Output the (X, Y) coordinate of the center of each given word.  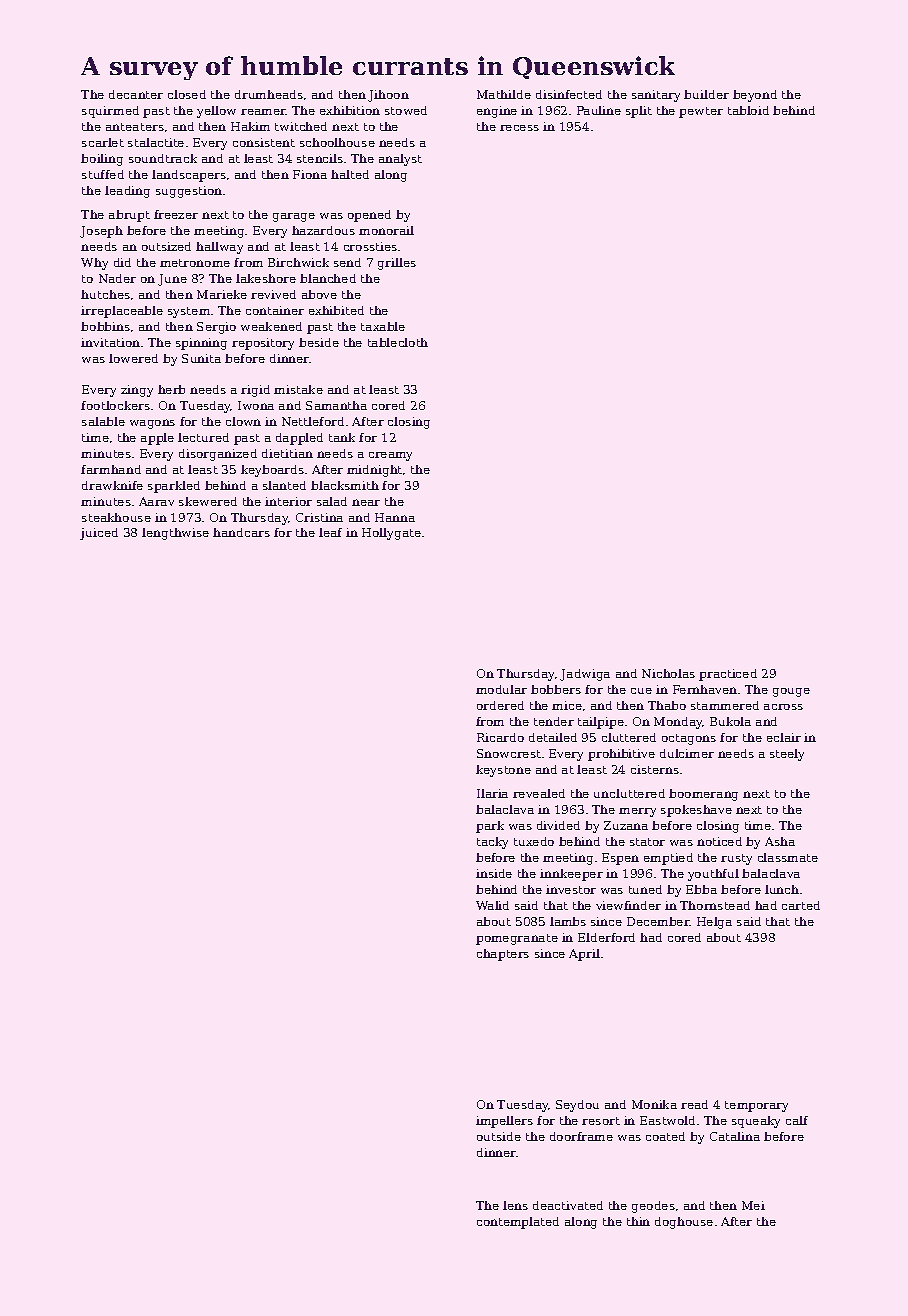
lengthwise (175, 534)
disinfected (569, 94)
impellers (504, 1122)
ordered (500, 705)
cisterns (655, 769)
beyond (755, 96)
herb (171, 389)
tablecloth (398, 342)
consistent (264, 142)
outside (499, 1136)
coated (665, 1136)
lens (515, 1205)
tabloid (748, 110)
